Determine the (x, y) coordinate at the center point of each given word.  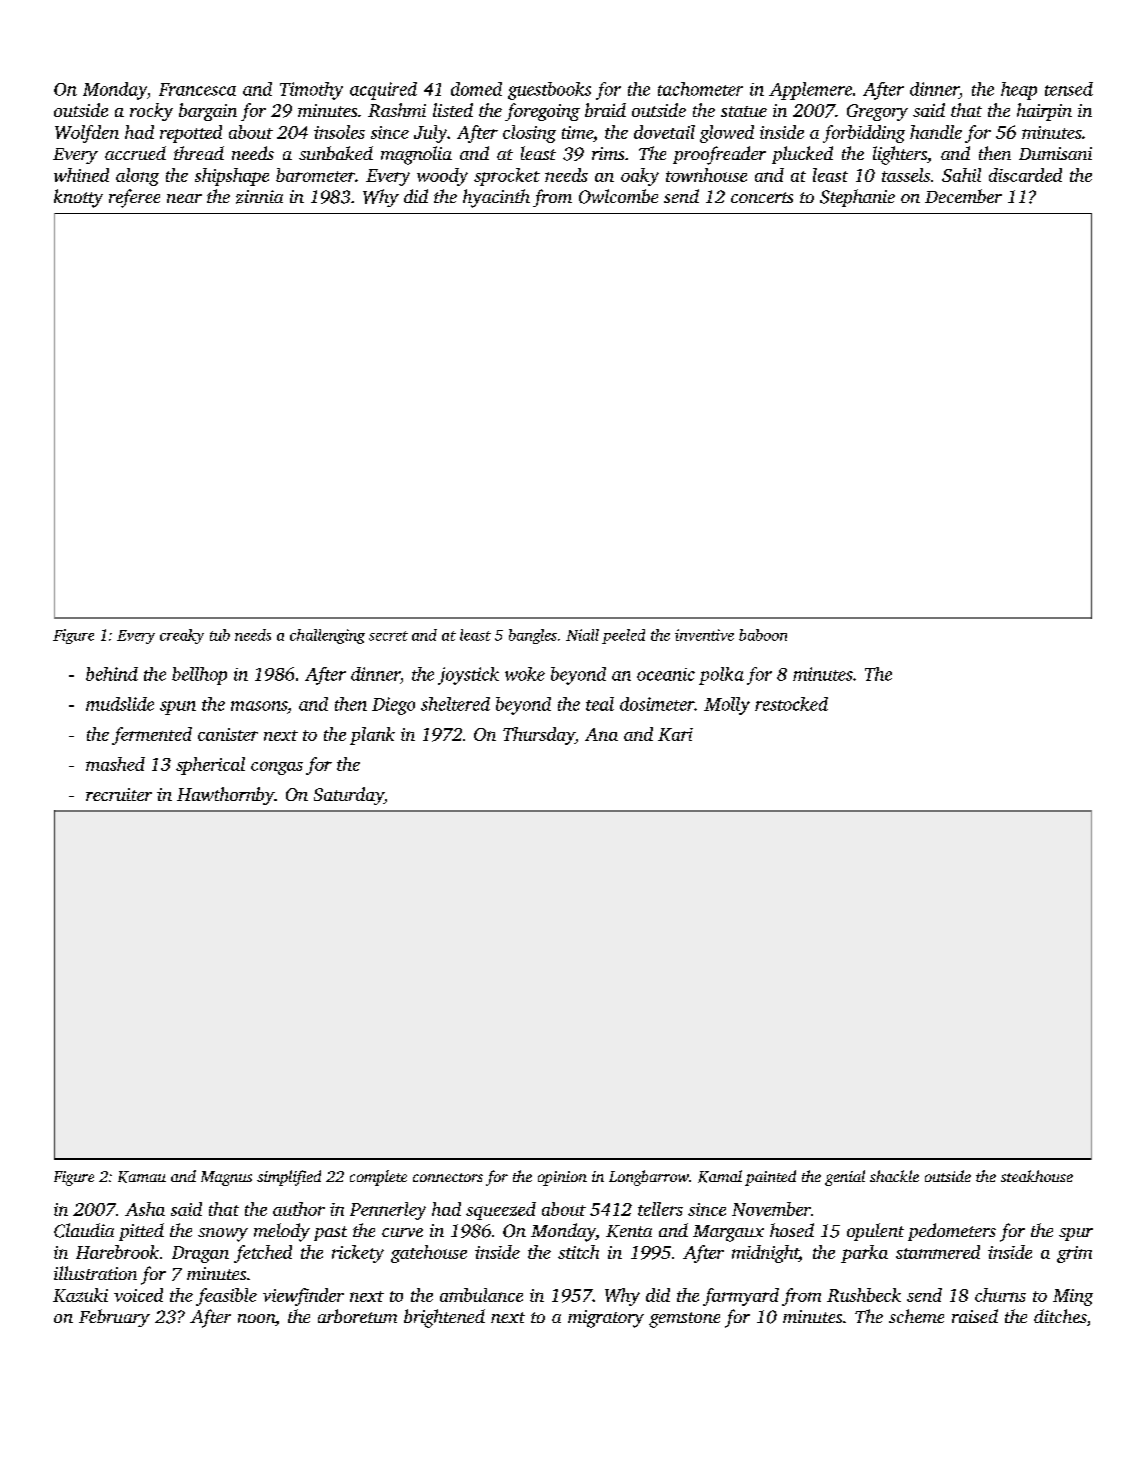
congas (277, 768)
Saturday (349, 796)
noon (256, 1318)
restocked (791, 704)
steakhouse (1037, 1176)
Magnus (226, 1178)
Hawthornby (226, 796)
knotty (78, 198)
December (963, 196)
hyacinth (496, 198)
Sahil (961, 175)
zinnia (259, 197)
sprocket (507, 177)
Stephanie (857, 198)
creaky (182, 636)
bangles (533, 636)
